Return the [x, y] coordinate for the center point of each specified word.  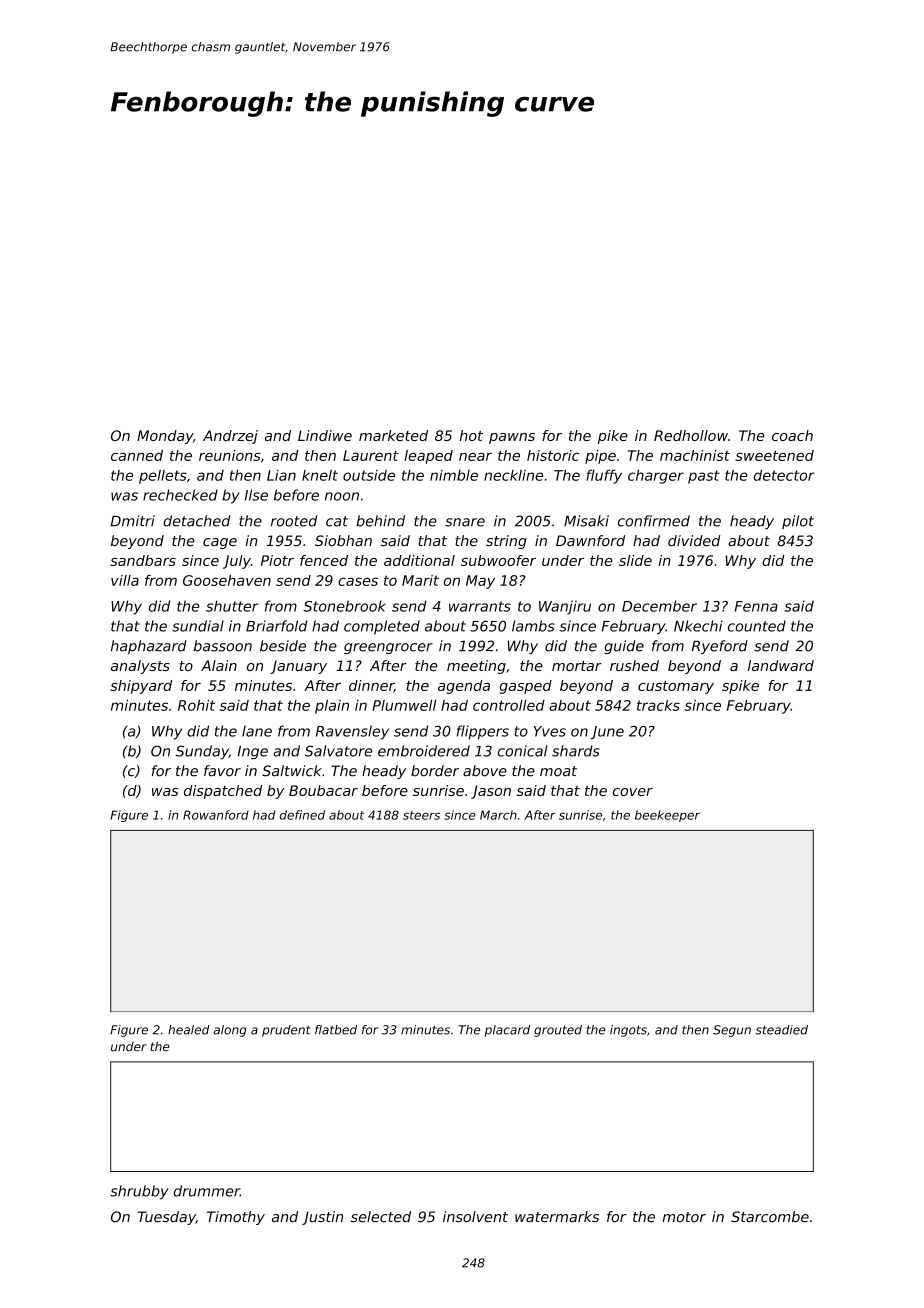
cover [633, 792]
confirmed [654, 521]
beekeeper [667, 816]
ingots [628, 1031]
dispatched [223, 792]
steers [421, 815]
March [498, 815]
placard [507, 1031]
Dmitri [133, 521]
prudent [286, 1031]
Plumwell [404, 705]
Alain [219, 665]
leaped [428, 457]
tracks [658, 705]
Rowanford [216, 815]
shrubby [139, 1192]
